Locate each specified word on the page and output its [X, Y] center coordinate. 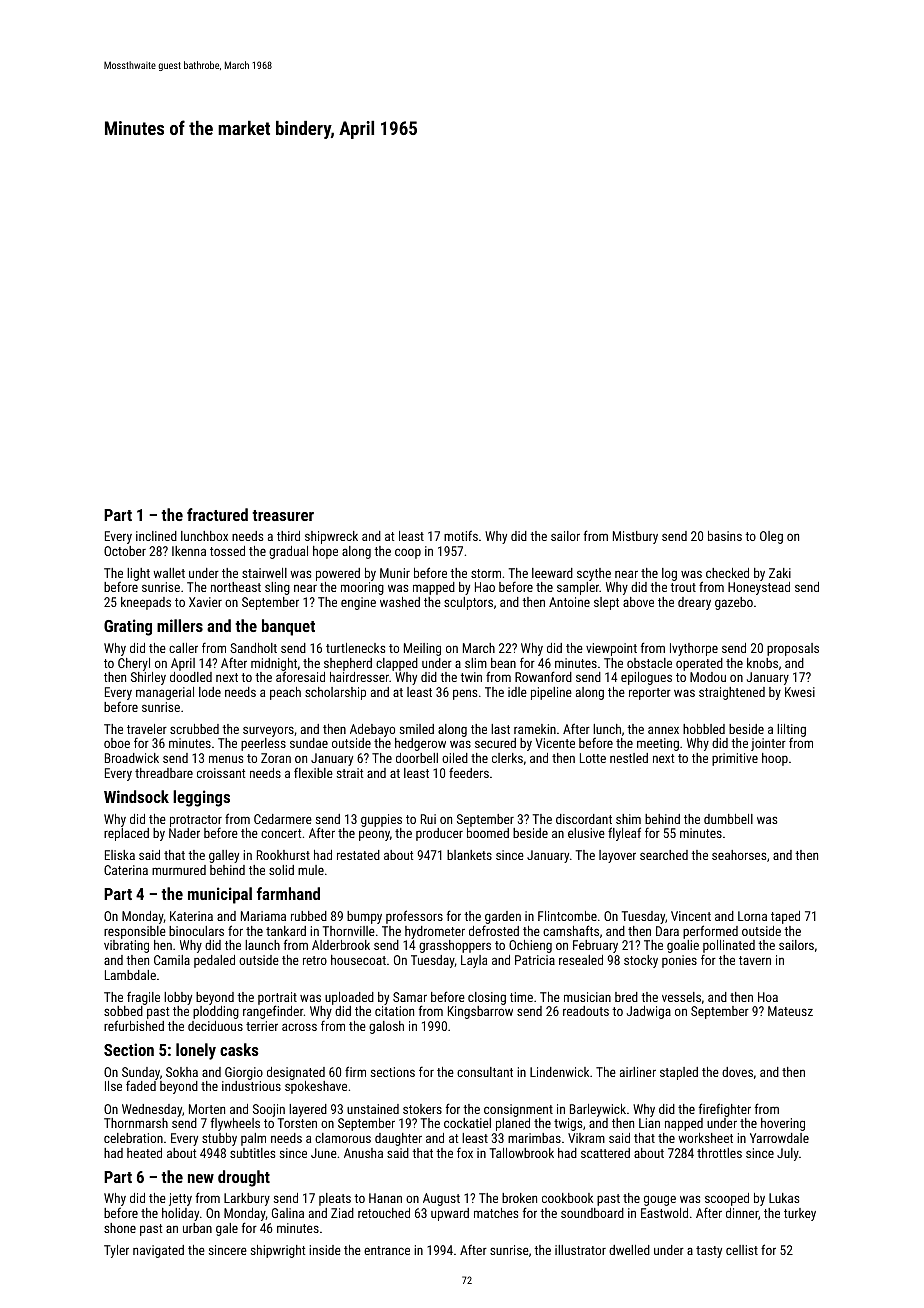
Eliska [120, 855]
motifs [461, 535]
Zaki [780, 573]
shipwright [278, 1251]
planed [513, 1124]
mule [311, 870]
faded [141, 1086]
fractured [217, 514]
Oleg [771, 537]
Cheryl [134, 664]
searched [664, 855]
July [788, 1154]
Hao [485, 587]
